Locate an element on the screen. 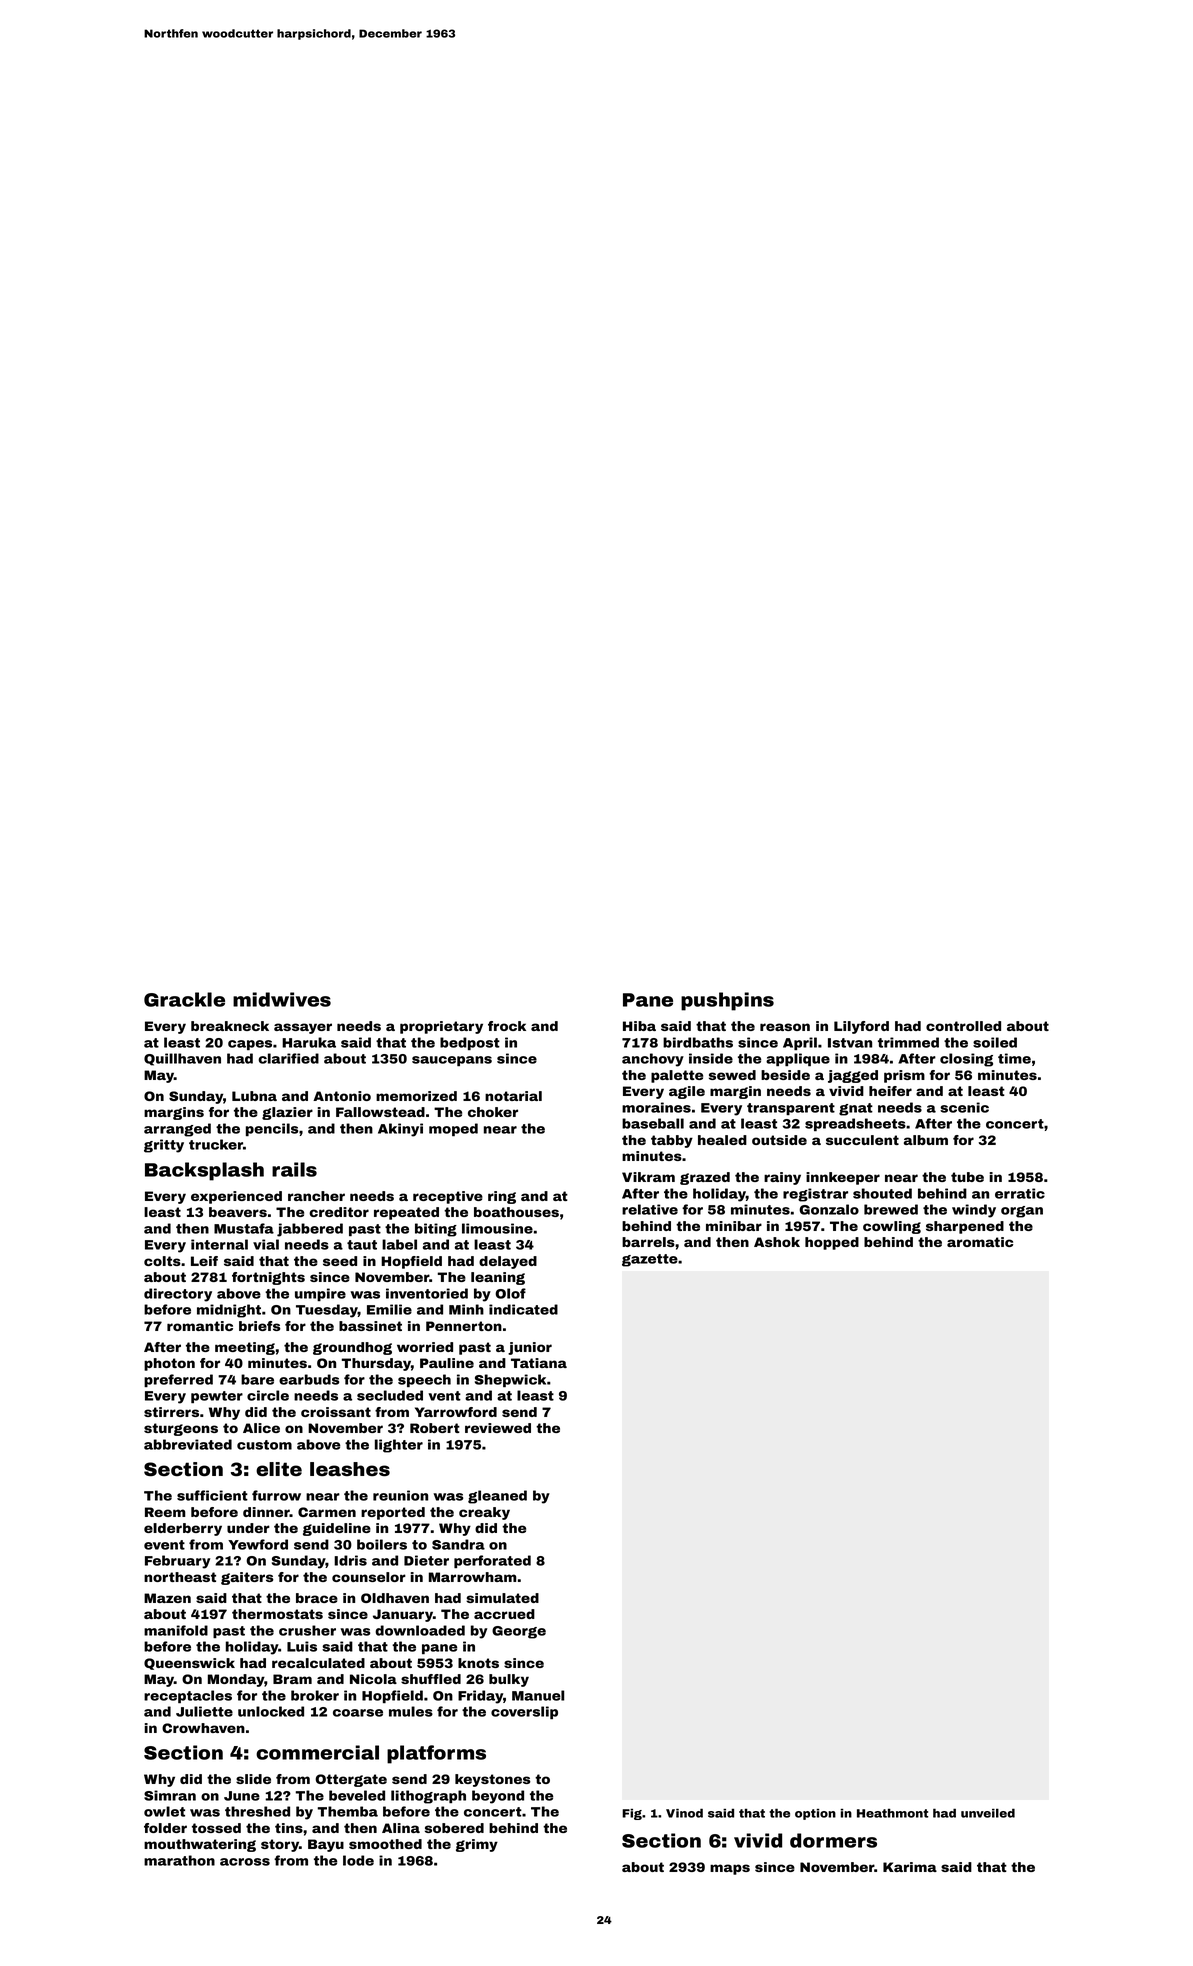 This screenshot has height=1966, width=1193. maps is located at coordinates (730, 1869).
